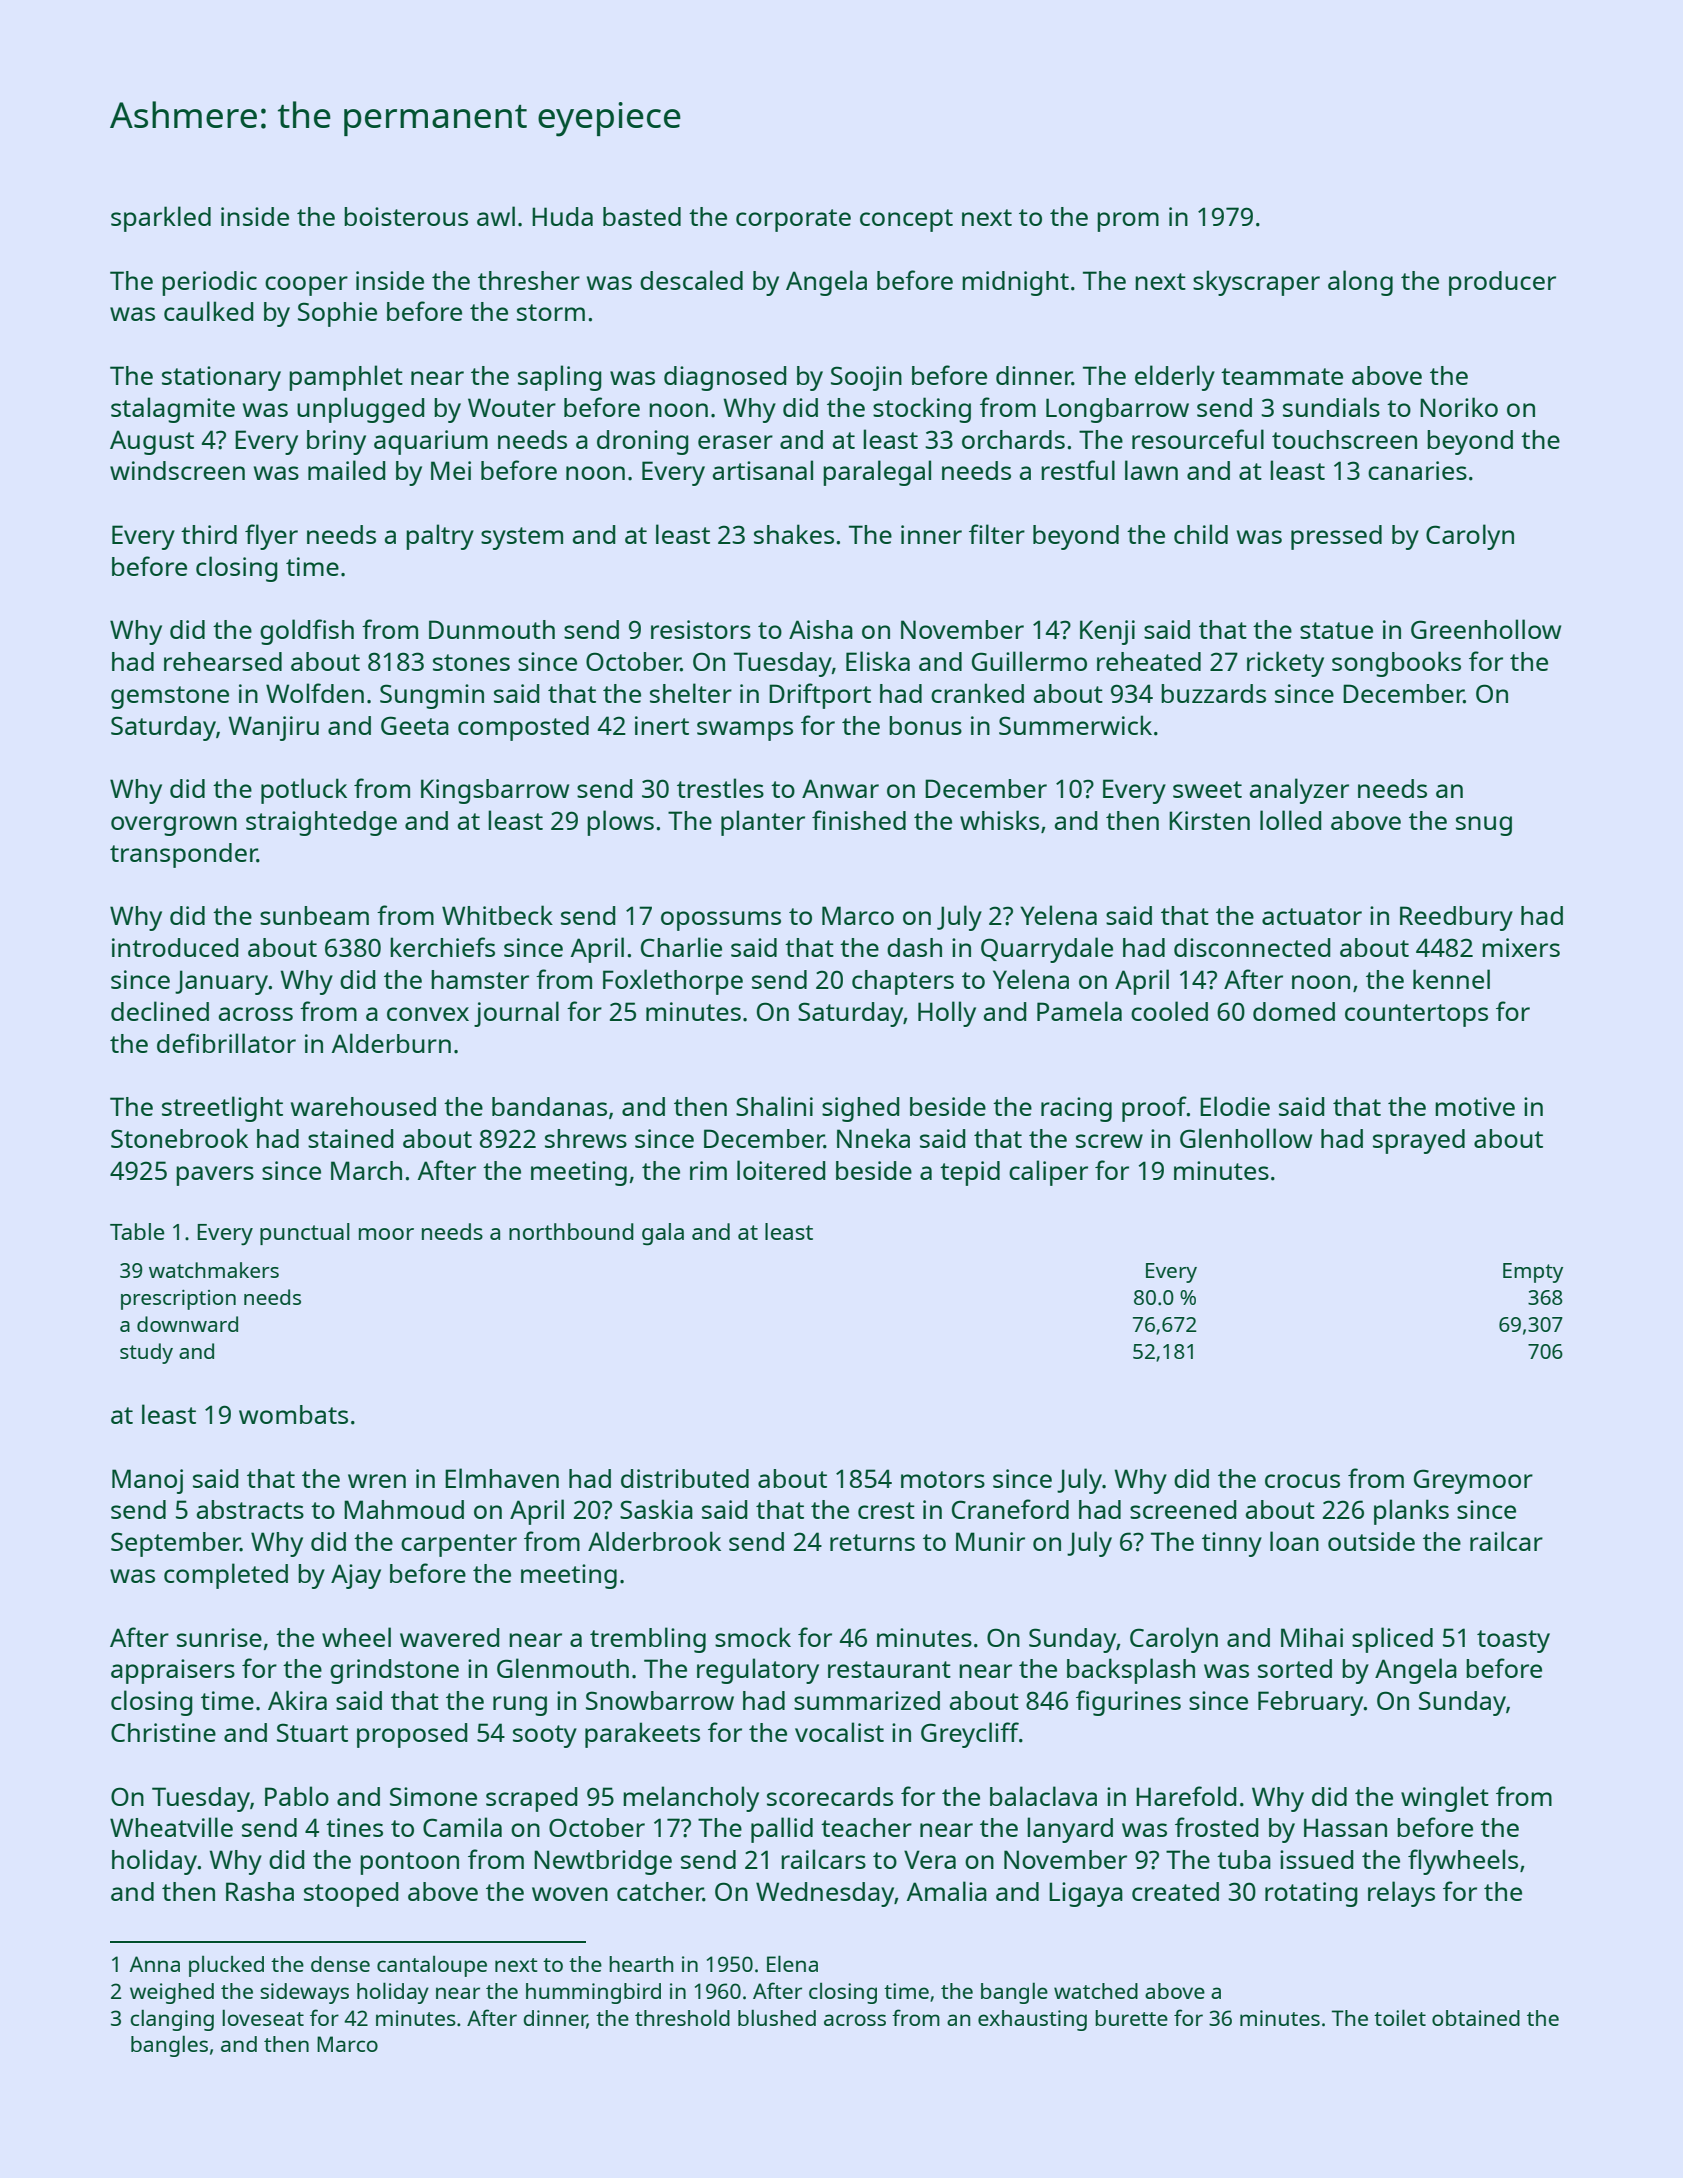 This screenshot has width=1683, height=2178. What do you see at coordinates (685, 1478) in the screenshot?
I see `distributed` at bounding box center [685, 1478].
